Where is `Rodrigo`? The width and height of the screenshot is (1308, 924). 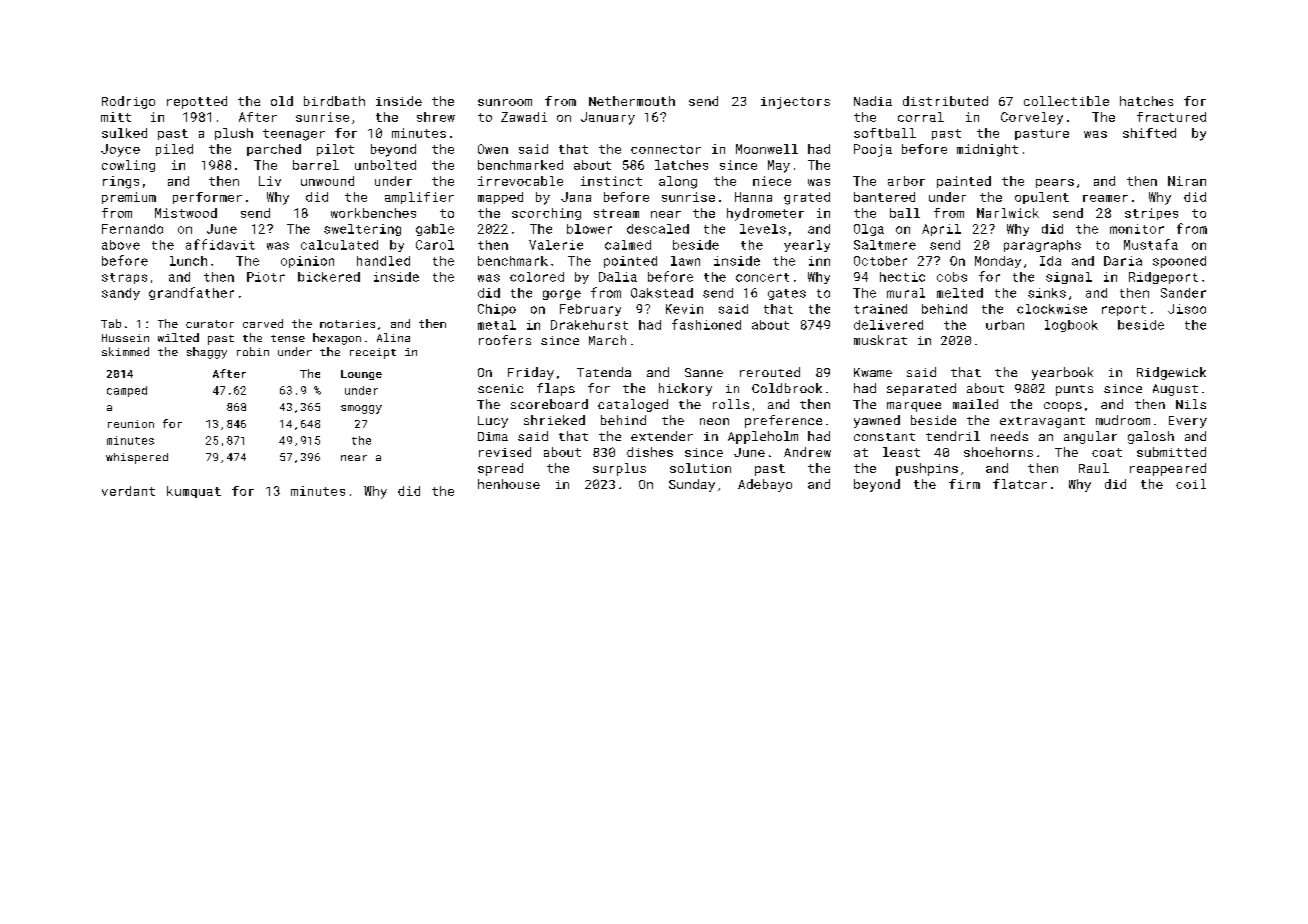 Rodrigo is located at coordinates (128, 102).
